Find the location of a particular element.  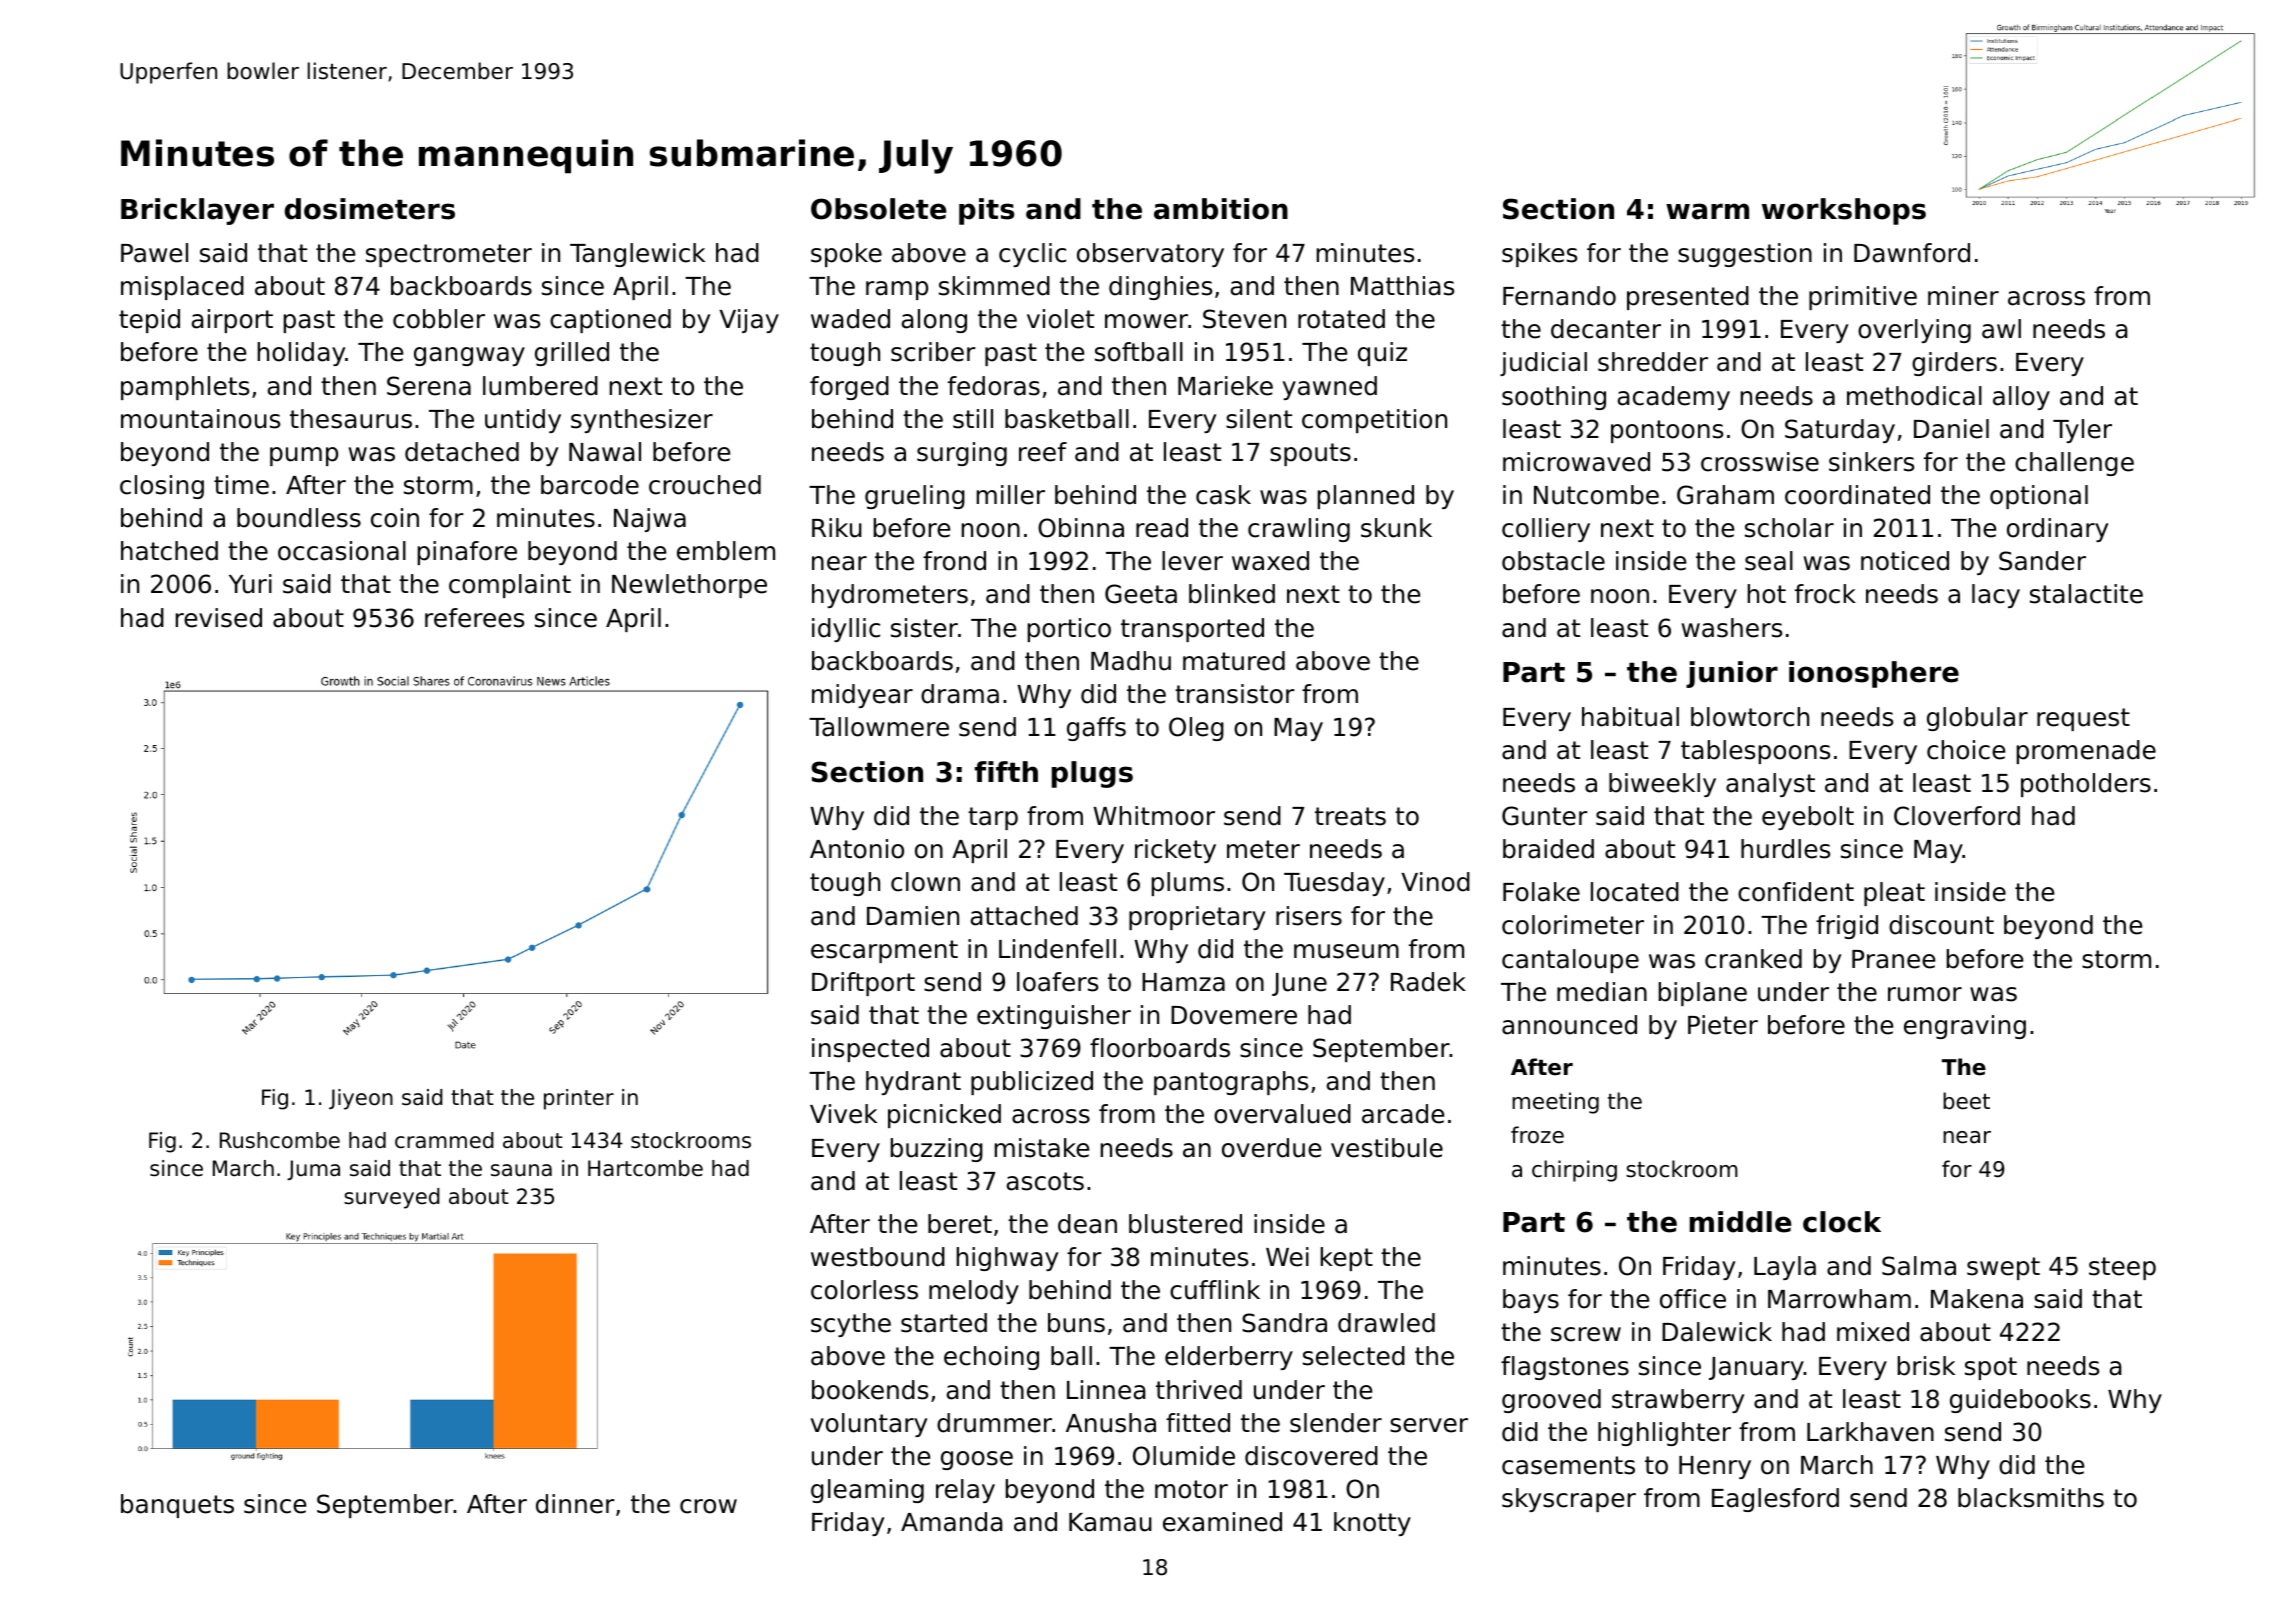

ambition is located at coordinates (1221, 209).
